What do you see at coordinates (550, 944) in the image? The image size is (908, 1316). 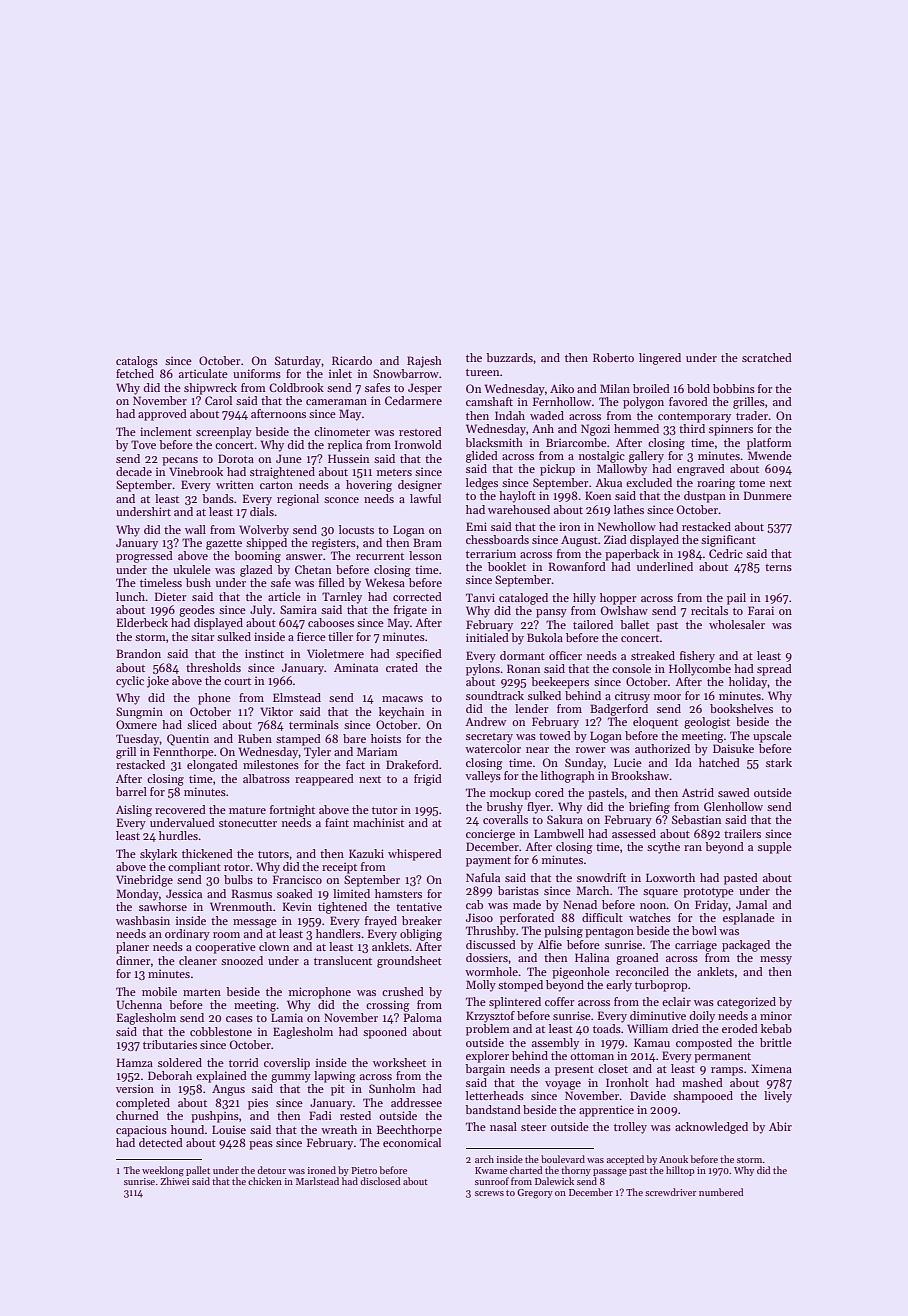 I see `Alfie` at bounding box center [550, 944].
